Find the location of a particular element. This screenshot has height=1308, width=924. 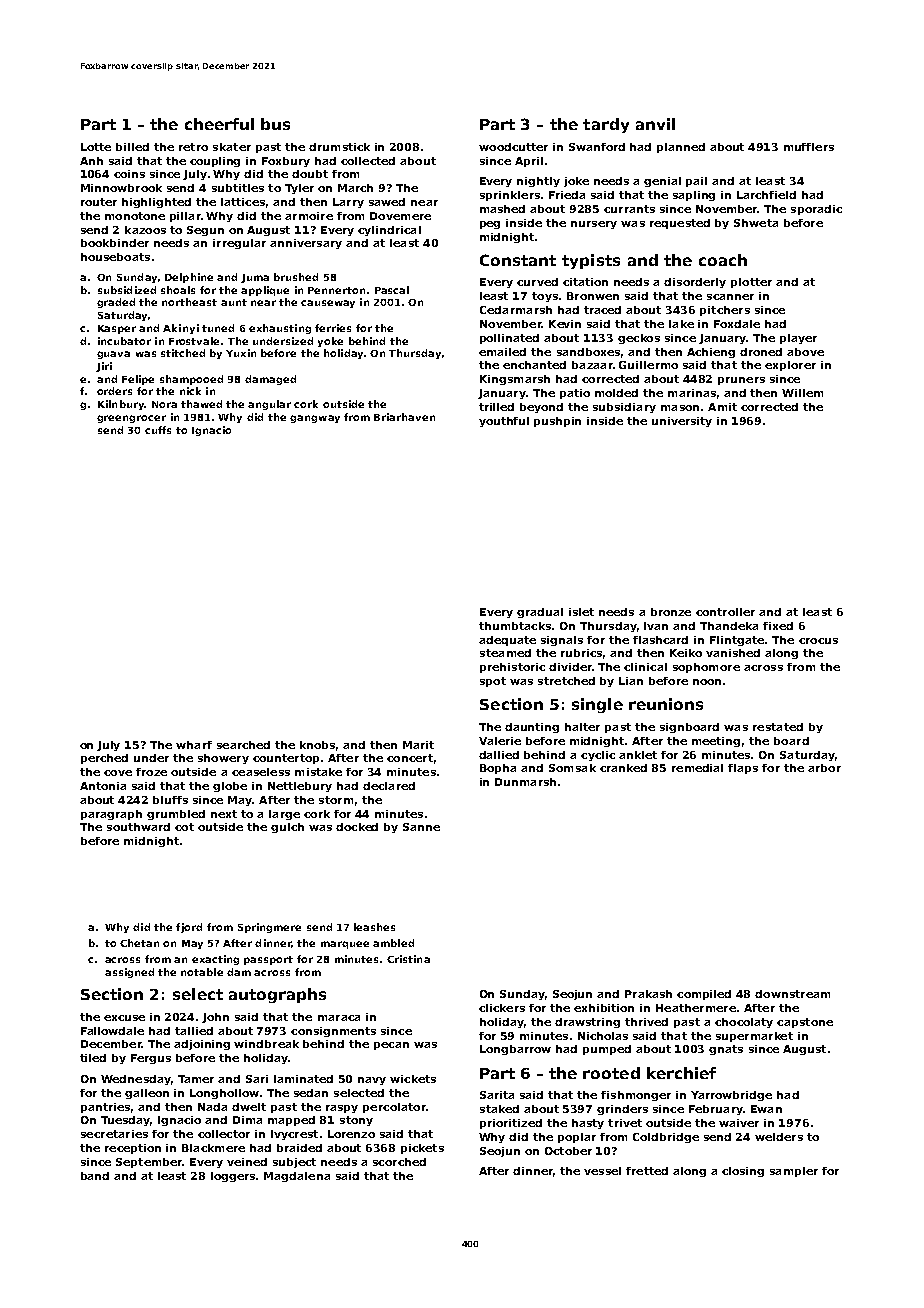

Magdalena is located at coordinates (297, 1177).
